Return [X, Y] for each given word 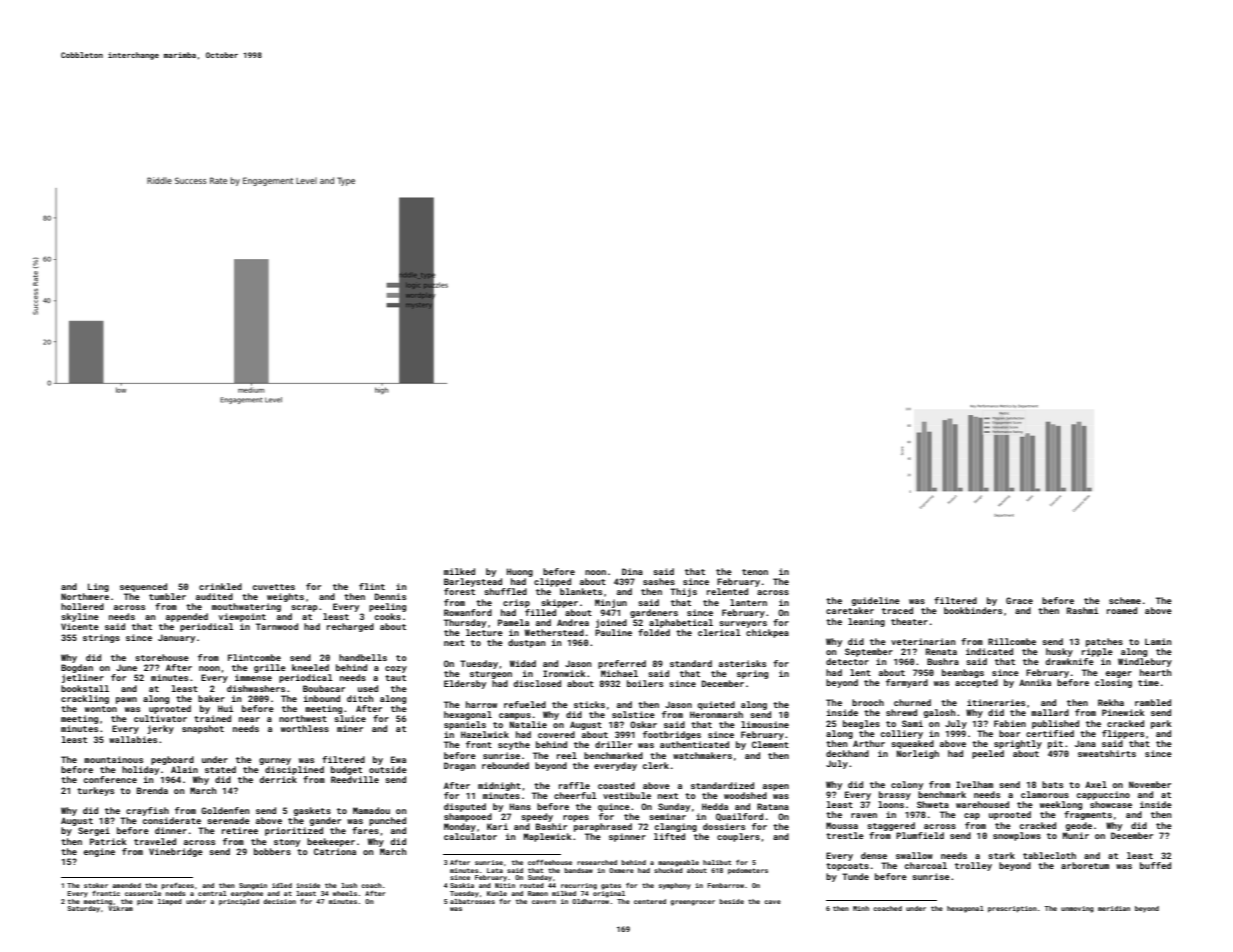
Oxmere [621, 870]
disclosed [537, 683]
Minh [861, 908]
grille [270, 668]
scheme [1125, 600]
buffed [1155, 865]
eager [1118, 674]
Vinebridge [176, 852]
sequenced [143, 587]
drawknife [1069, 661]
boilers [645, 683]
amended [127, 885]
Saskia [462, 885]
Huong [520, 572]
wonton [101, 709]
